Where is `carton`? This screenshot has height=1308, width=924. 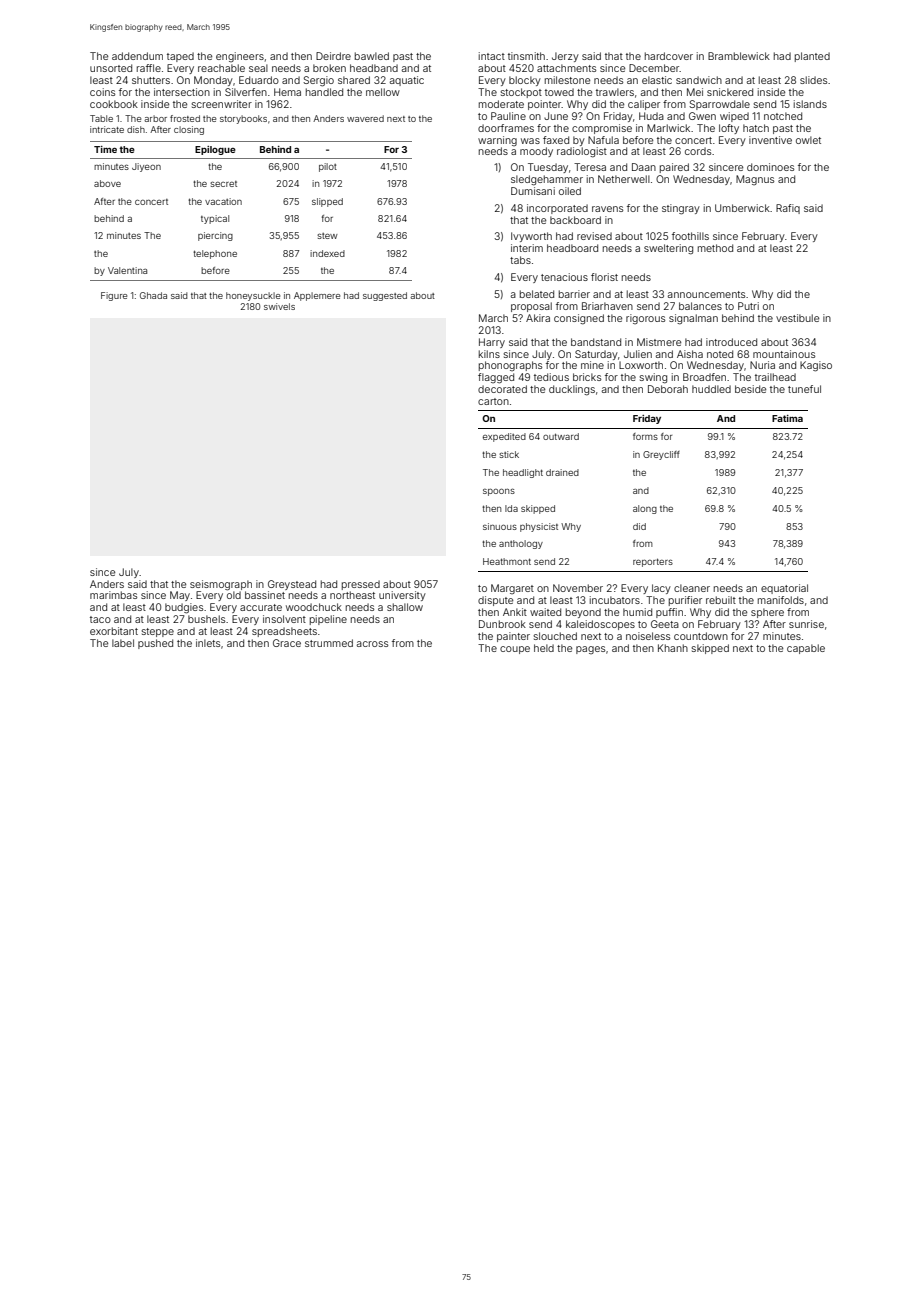
carton is located at coordinates (493, 401).
